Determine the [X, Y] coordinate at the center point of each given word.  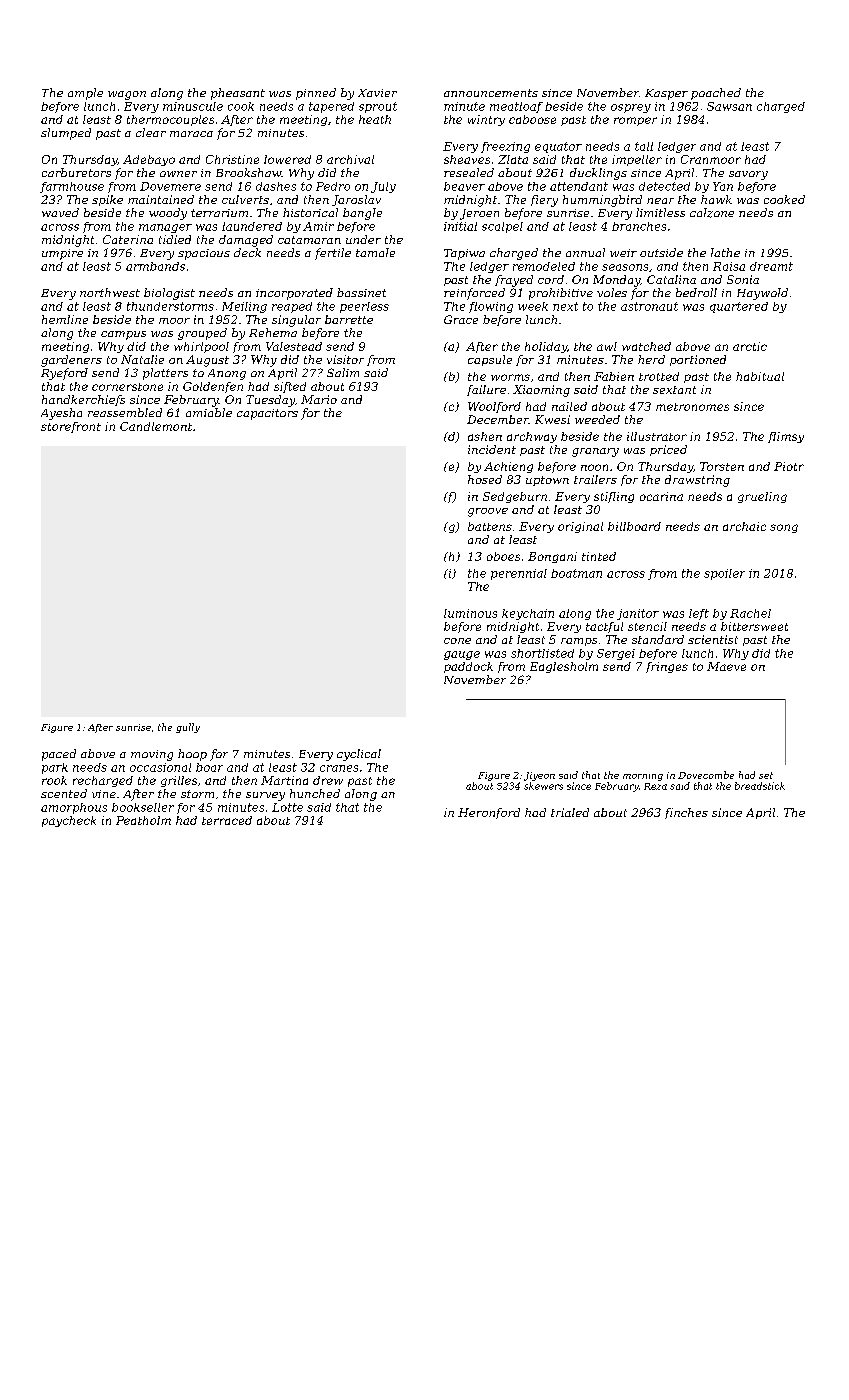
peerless [364, 307]
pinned [316, 94]
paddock [468, 667]
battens [490, 526]
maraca [191, 134]
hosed [485, 479]
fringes [667, 667]
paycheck [69, 821]
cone [457, 641]
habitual [760, 376]
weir [623, 253]
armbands [155, 266]
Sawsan [729, 106]
